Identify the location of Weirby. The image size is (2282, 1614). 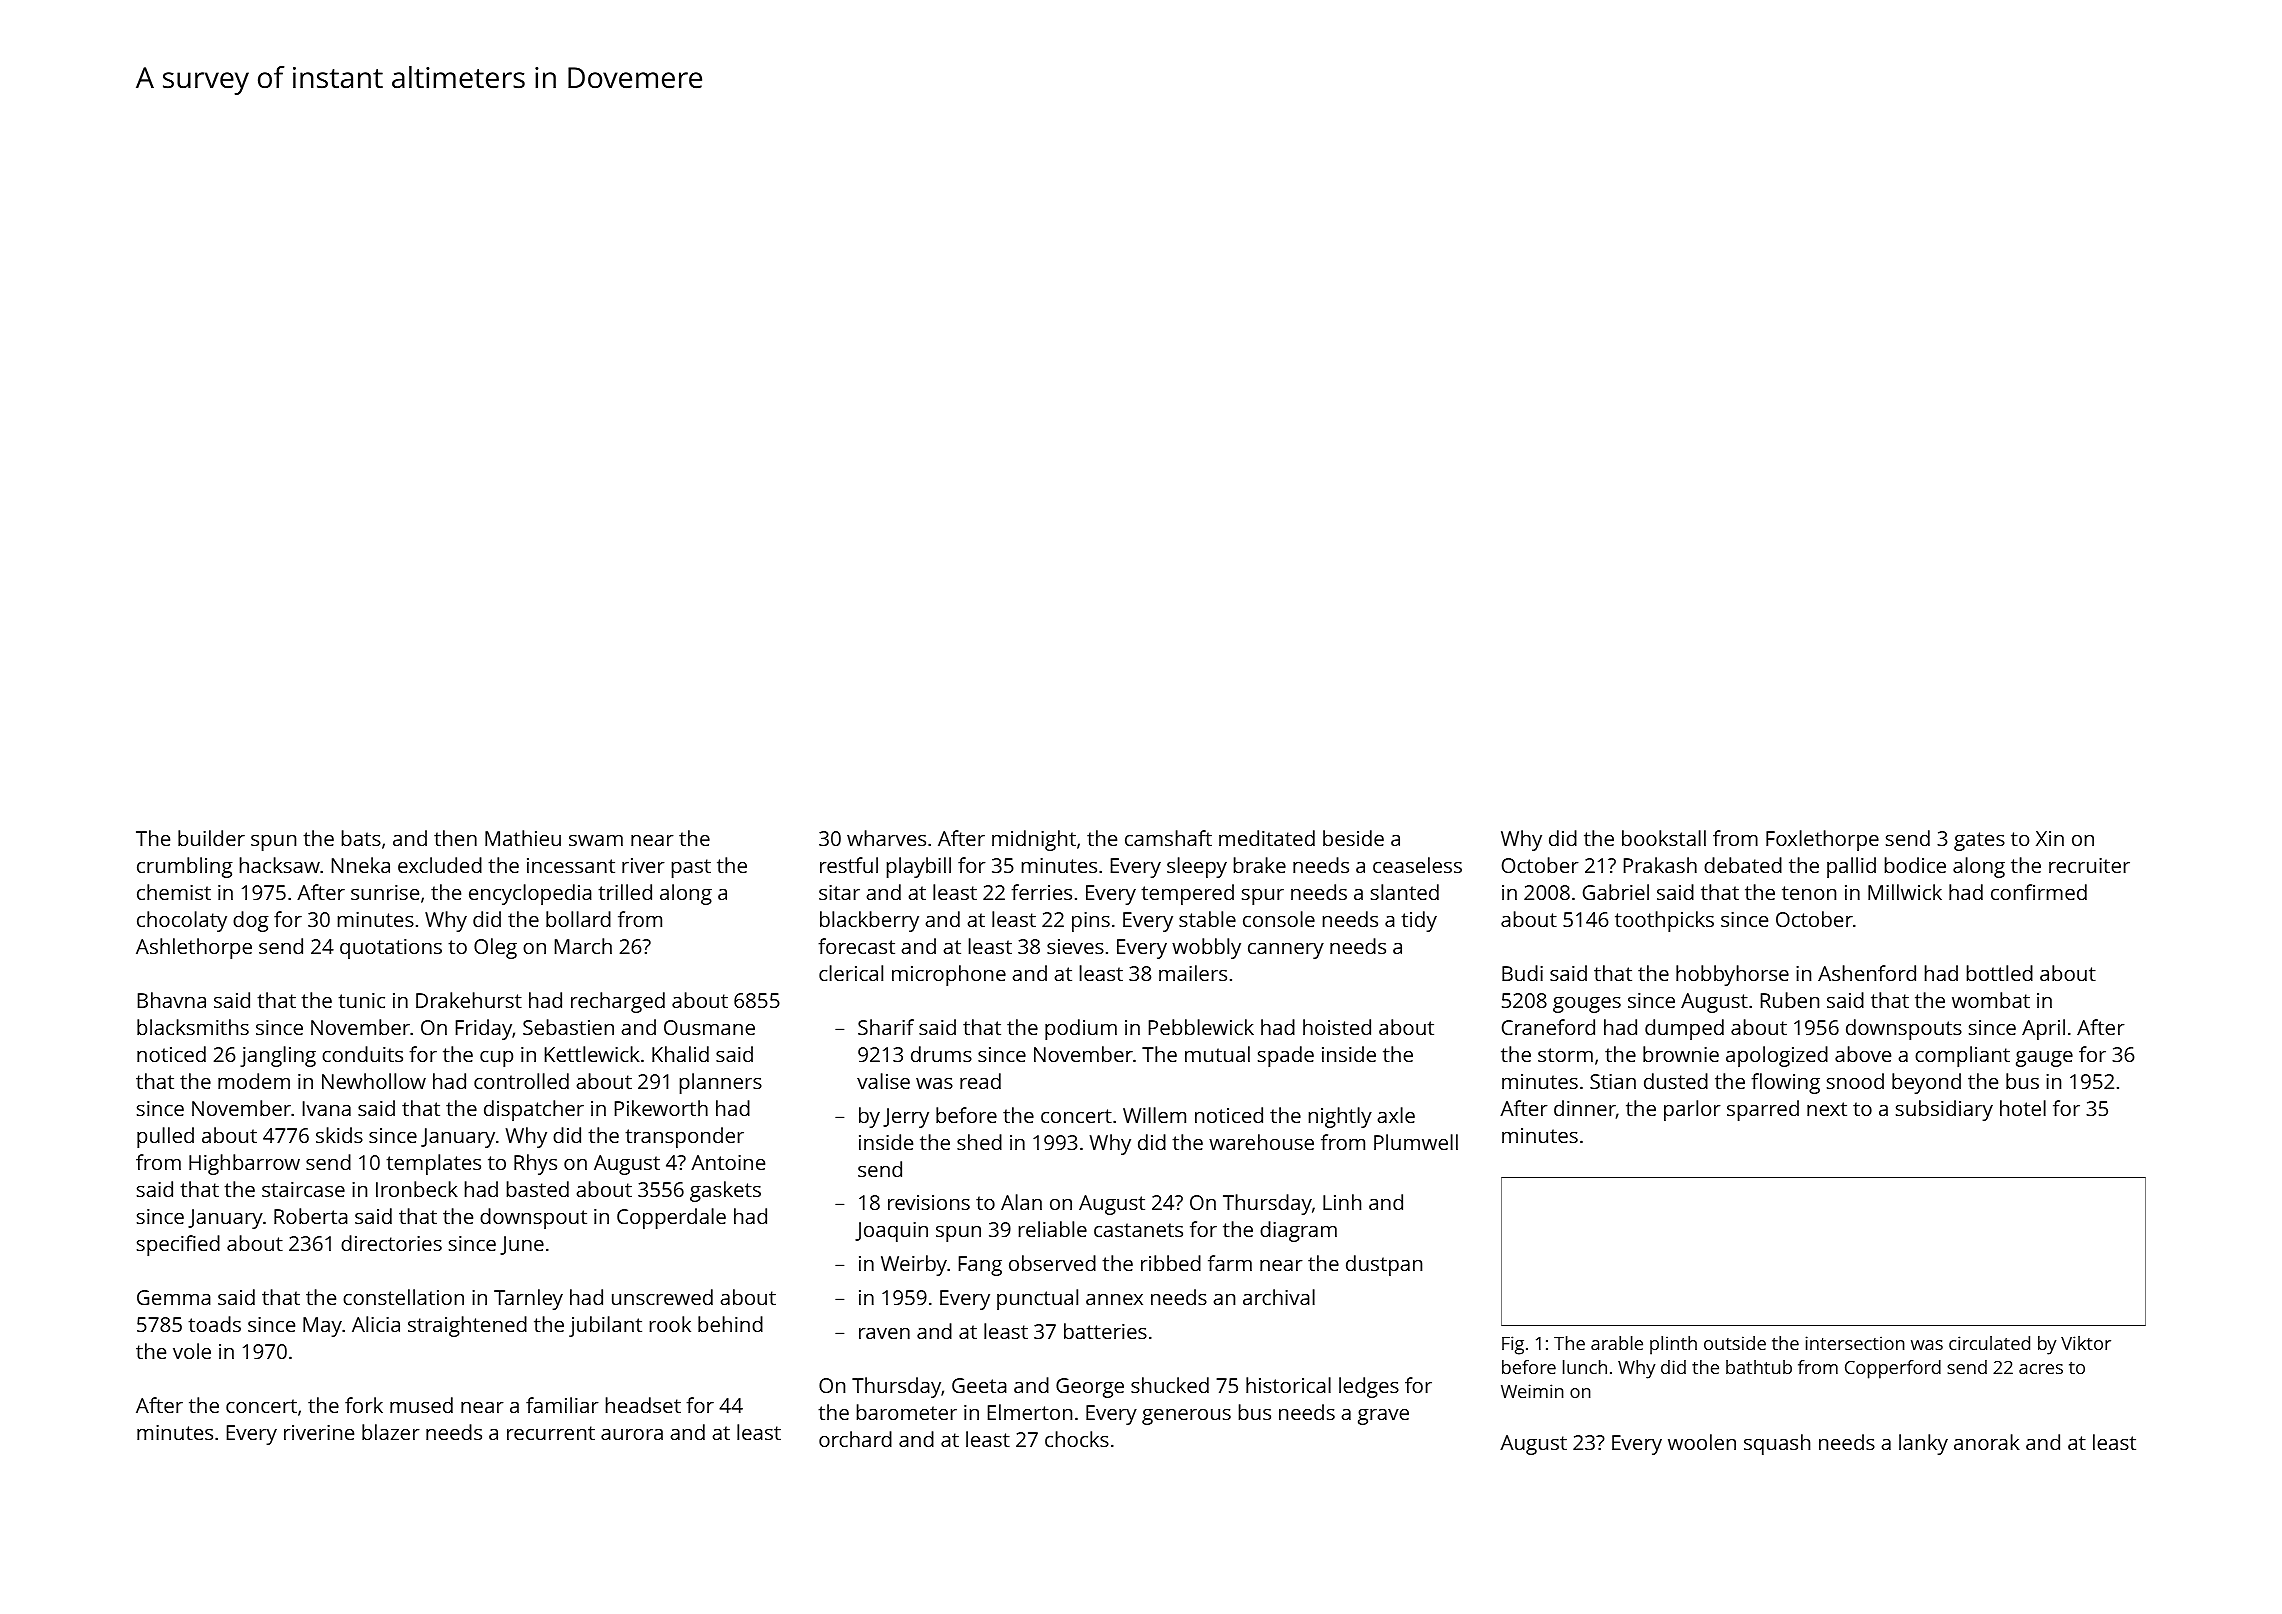
(914, 1265).
